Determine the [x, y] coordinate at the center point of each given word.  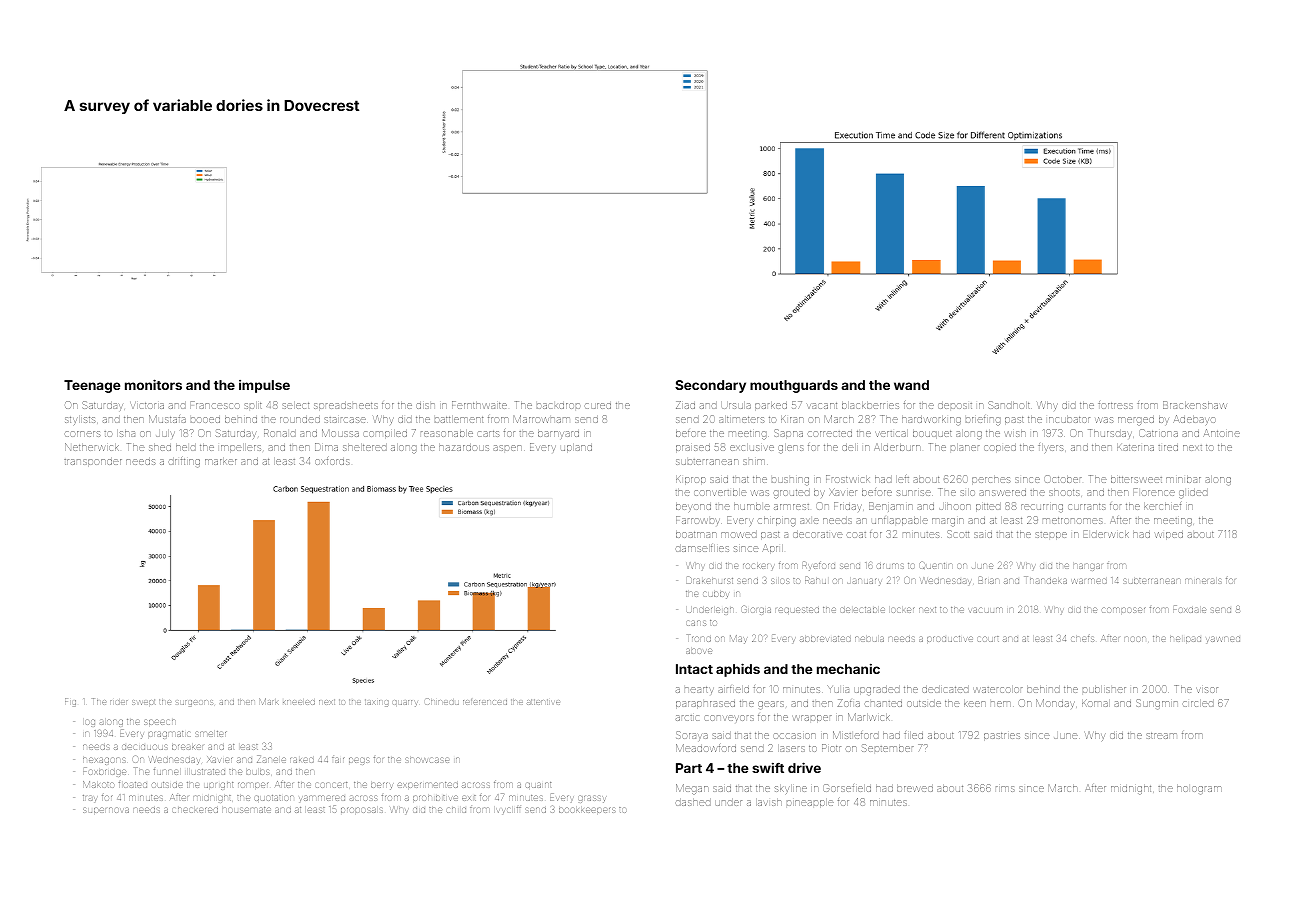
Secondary [710, 386]
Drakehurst [709, 580]
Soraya [692, 736]
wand [911, 385]
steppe [1051, 536]
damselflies [702, 548]
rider [118, 702]
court [988, 639]
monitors [153, 384]
